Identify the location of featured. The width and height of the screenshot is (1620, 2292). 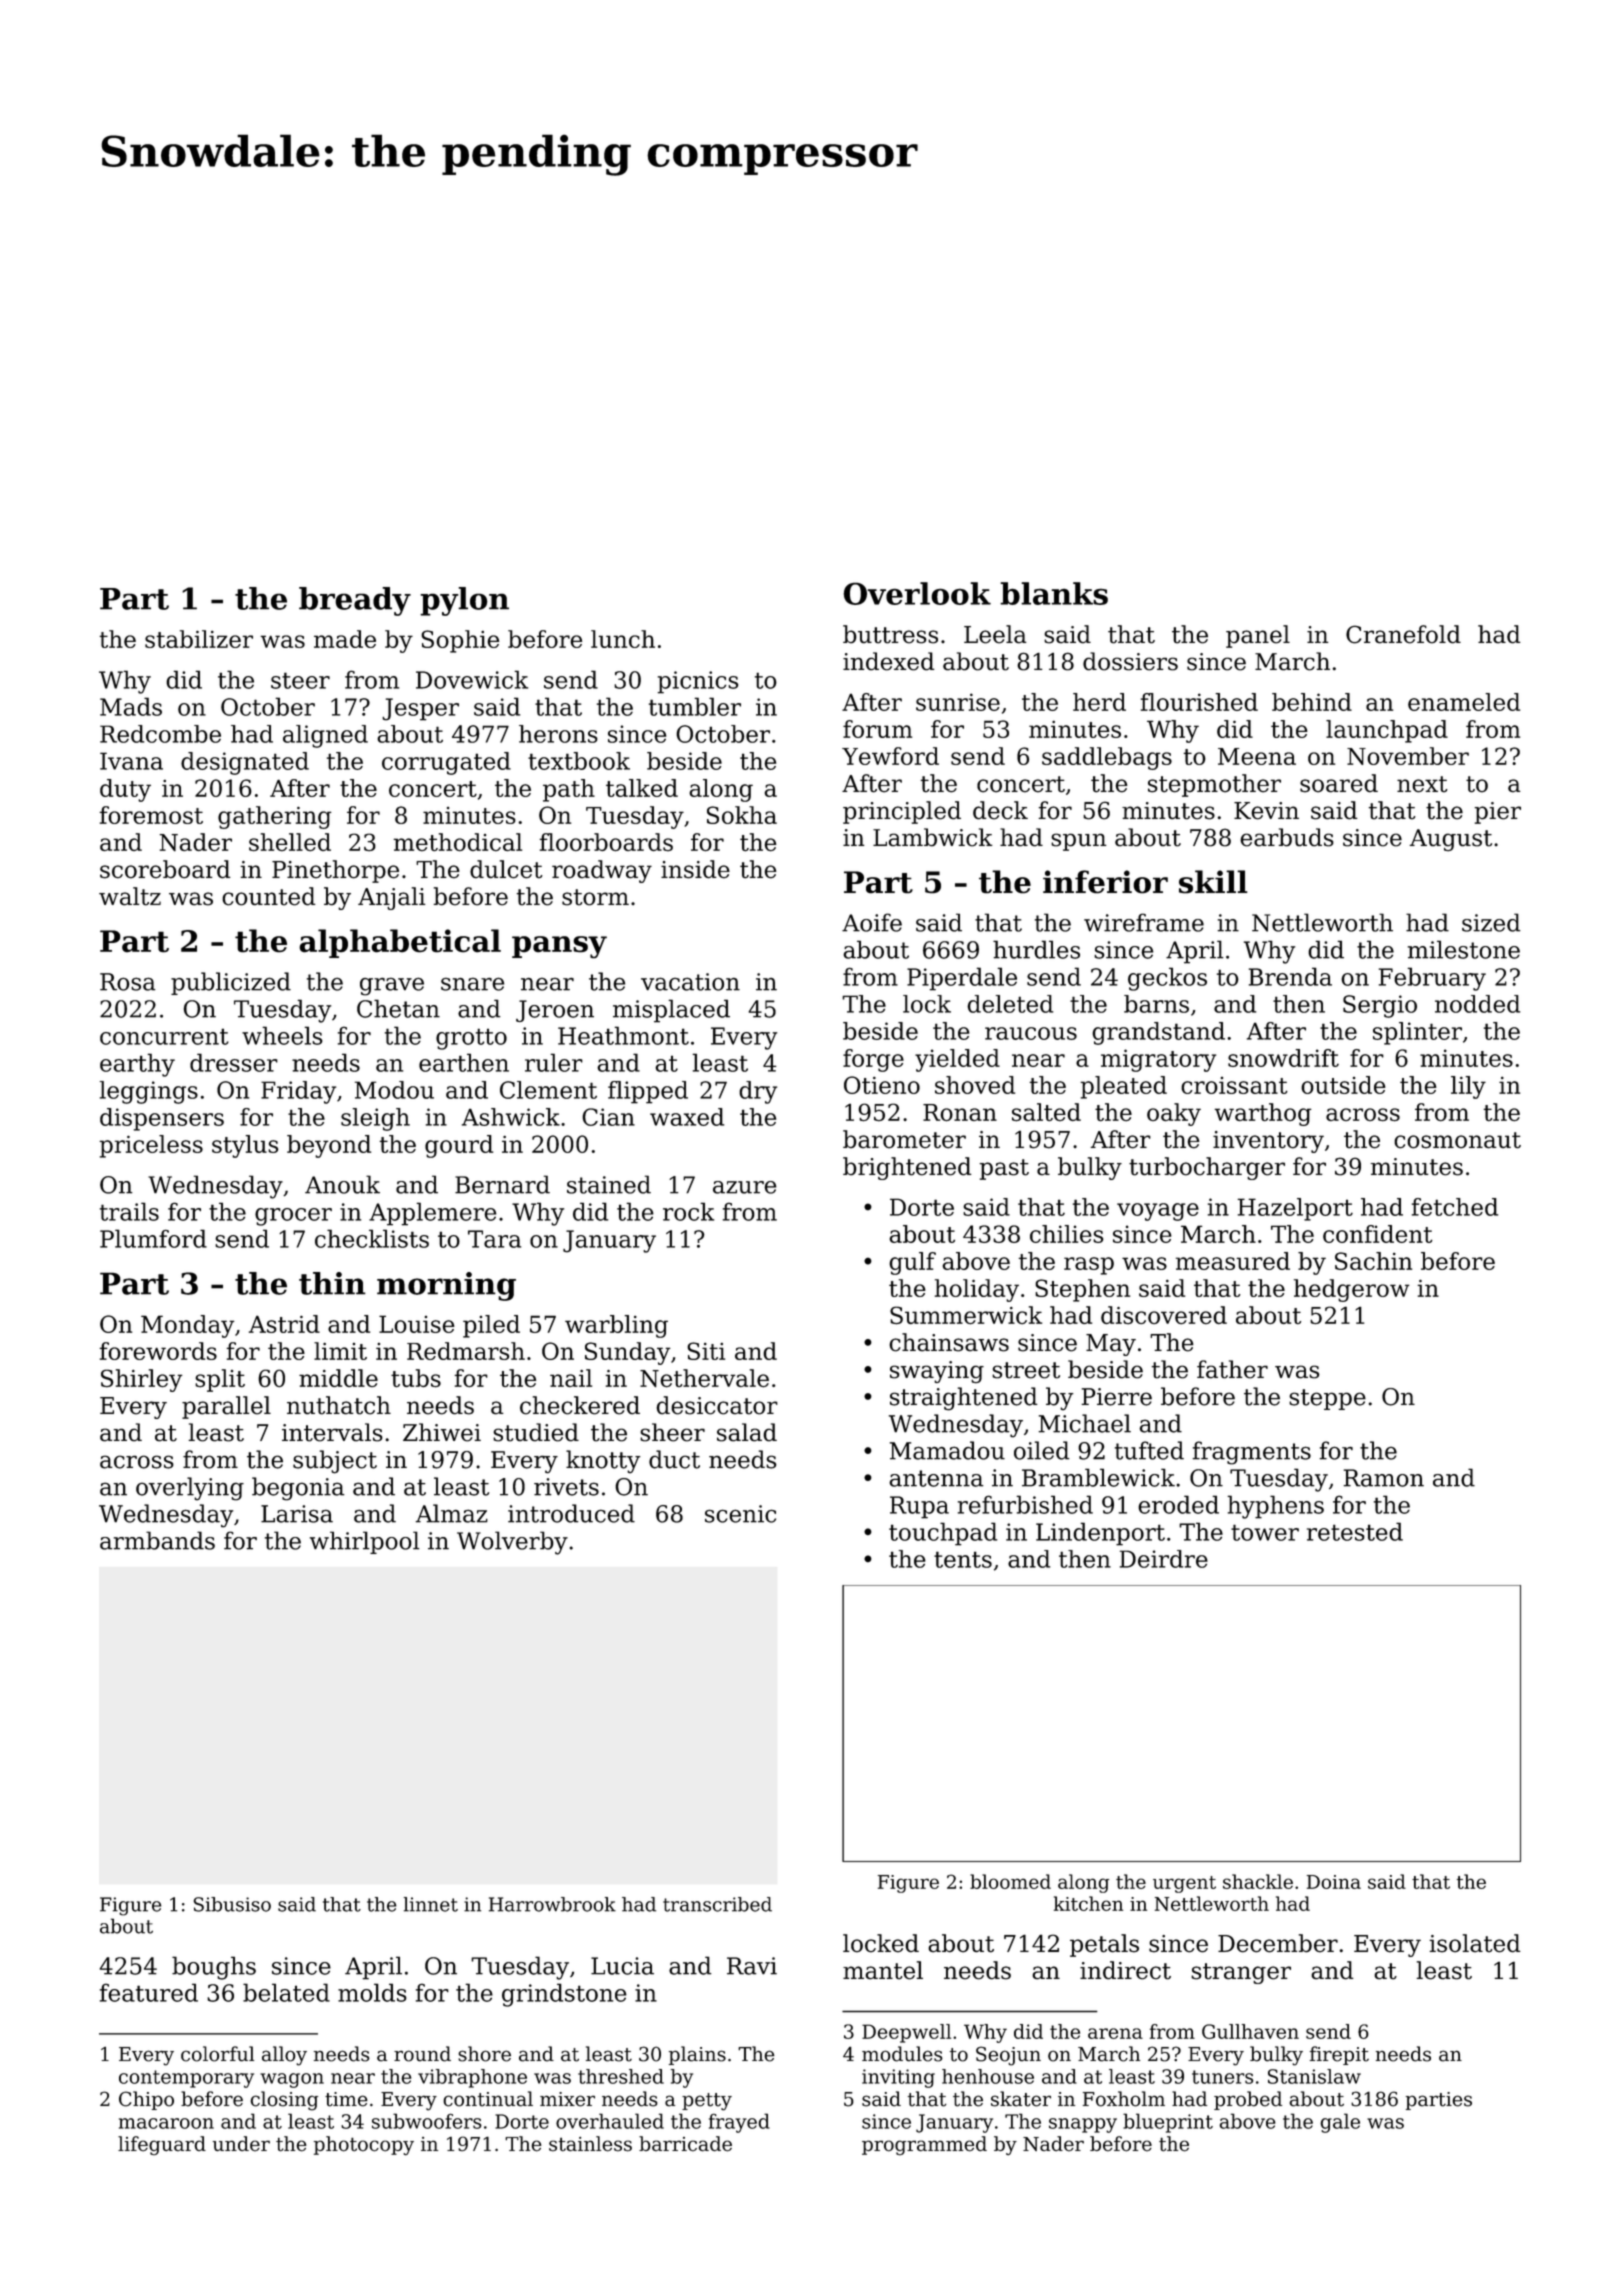
(149, 1992).
